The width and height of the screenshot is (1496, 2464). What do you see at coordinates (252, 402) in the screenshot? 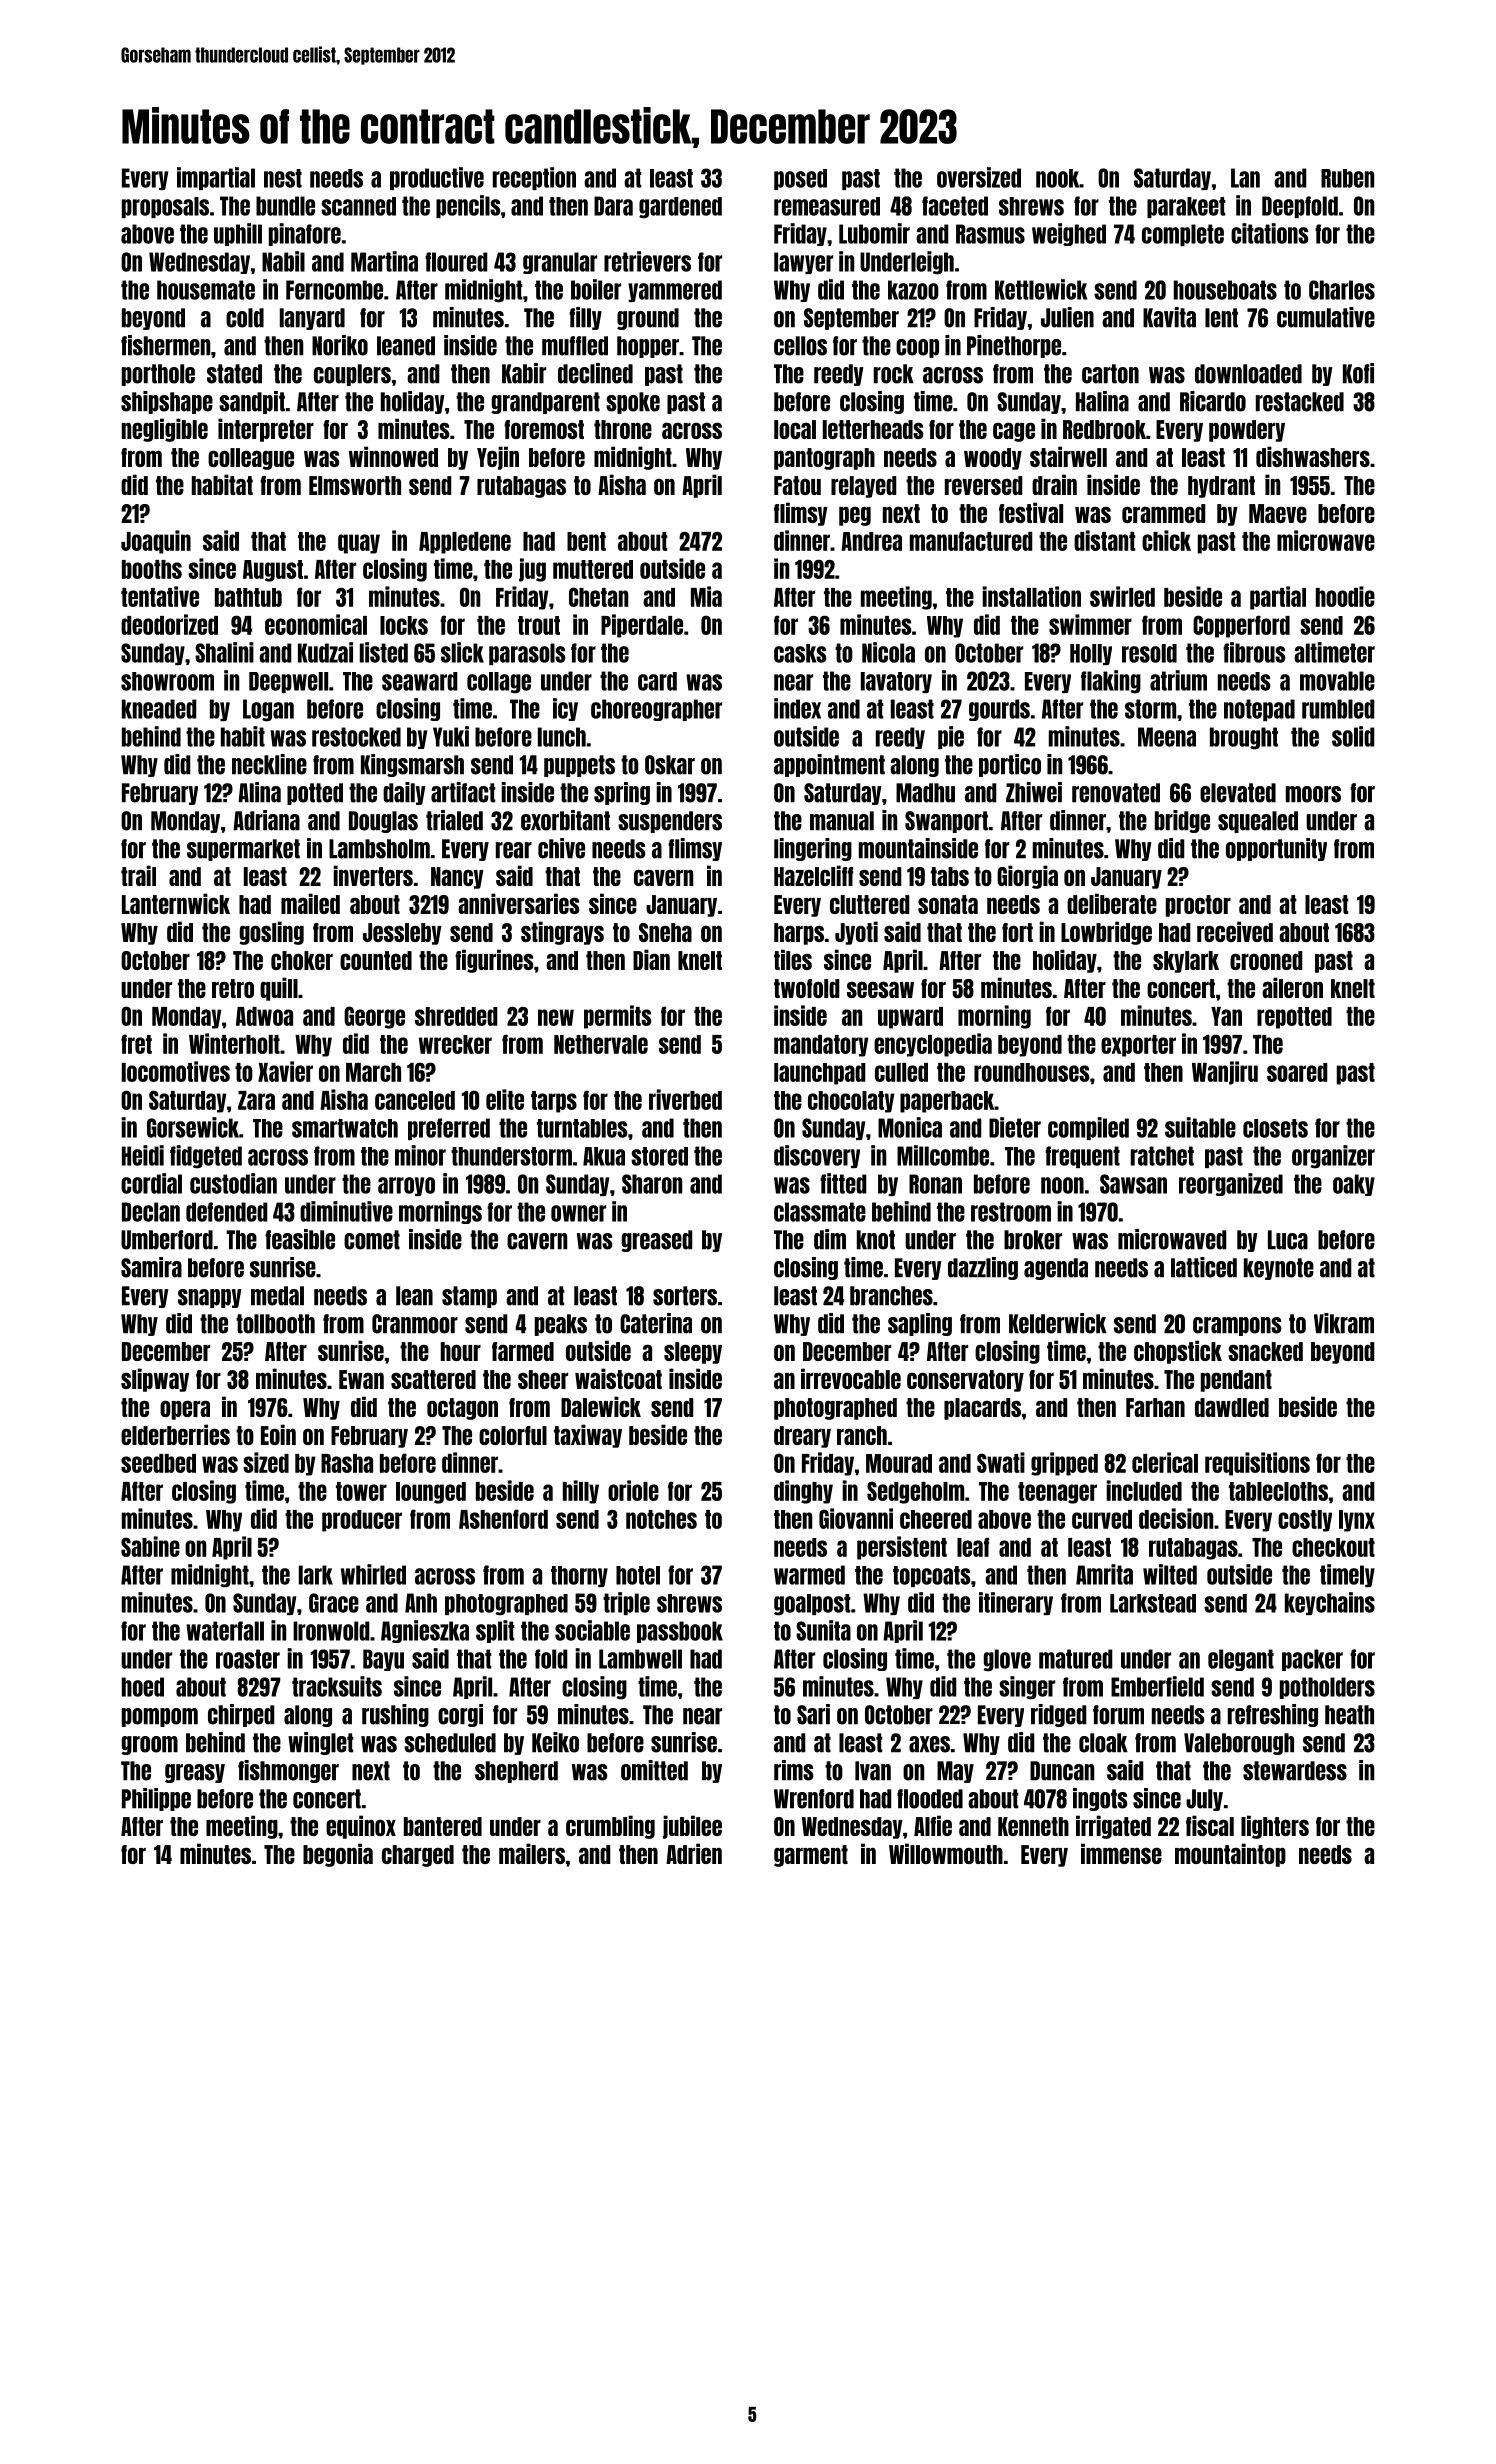
I see `sandpit` at bounding box center [252, 402].
